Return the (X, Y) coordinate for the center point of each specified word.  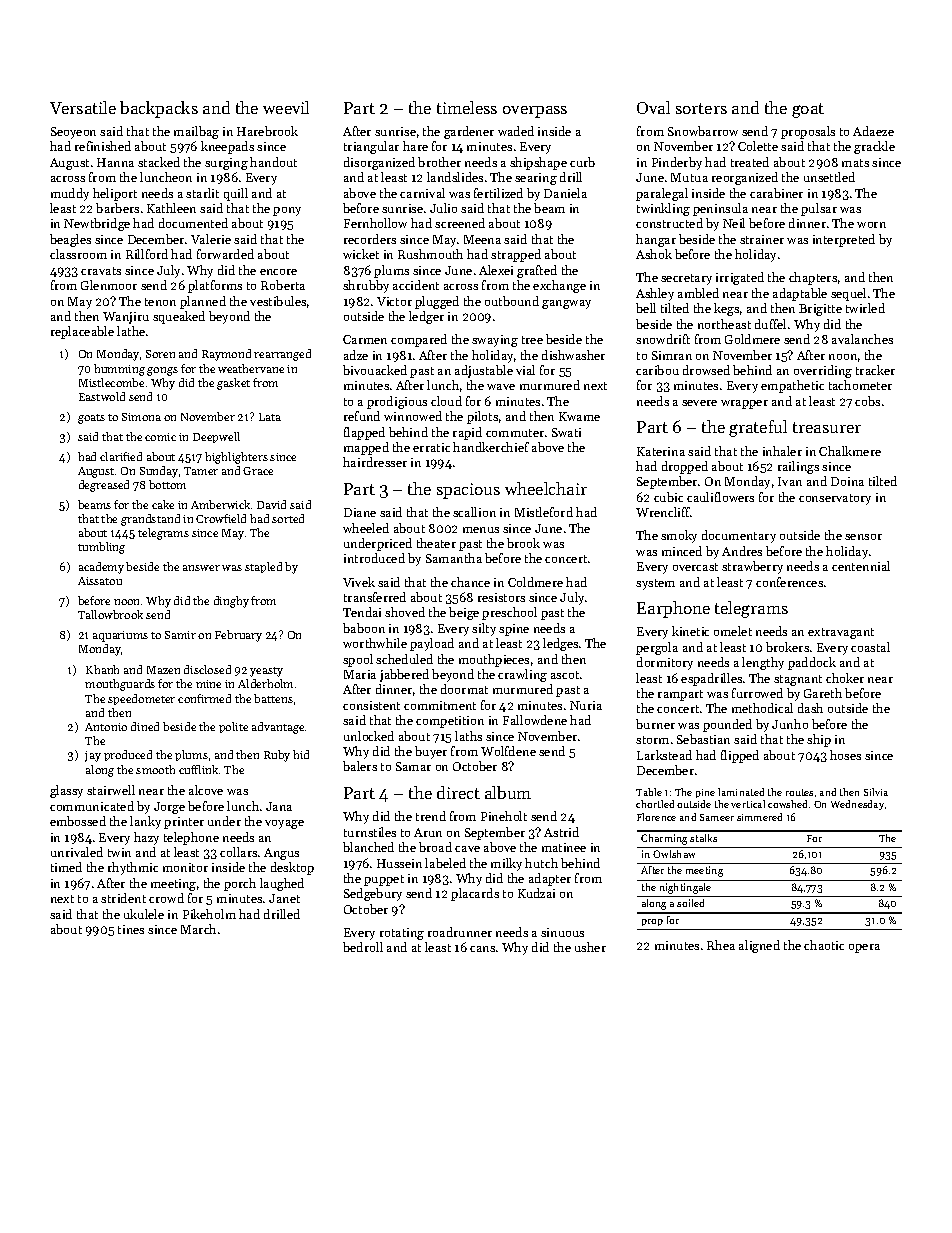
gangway (566, 304)
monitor (185, 867)
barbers (117, 208)
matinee (564, 847)
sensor (863, 537)
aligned (759, 946)
